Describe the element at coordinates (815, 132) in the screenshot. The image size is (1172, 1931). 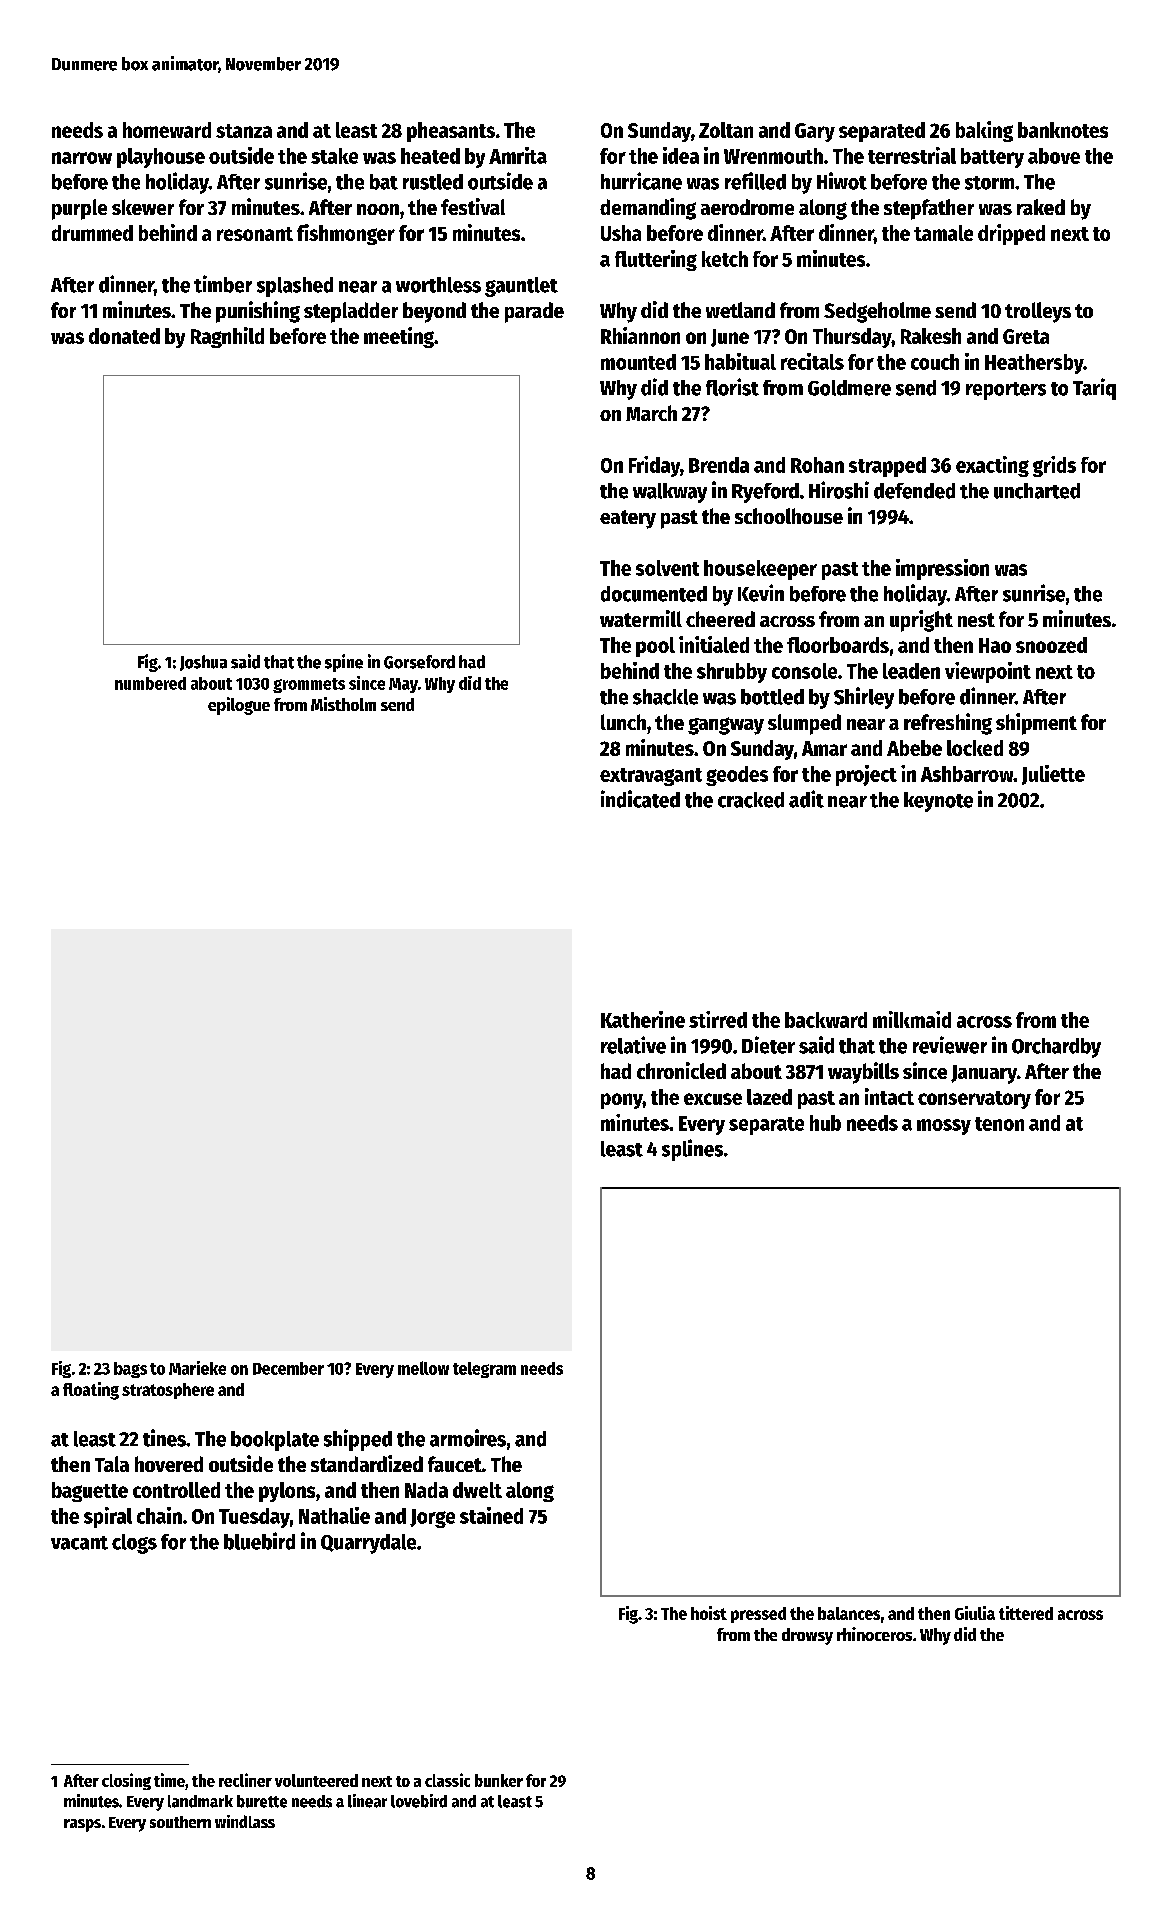
I see `Gary` at that location.
